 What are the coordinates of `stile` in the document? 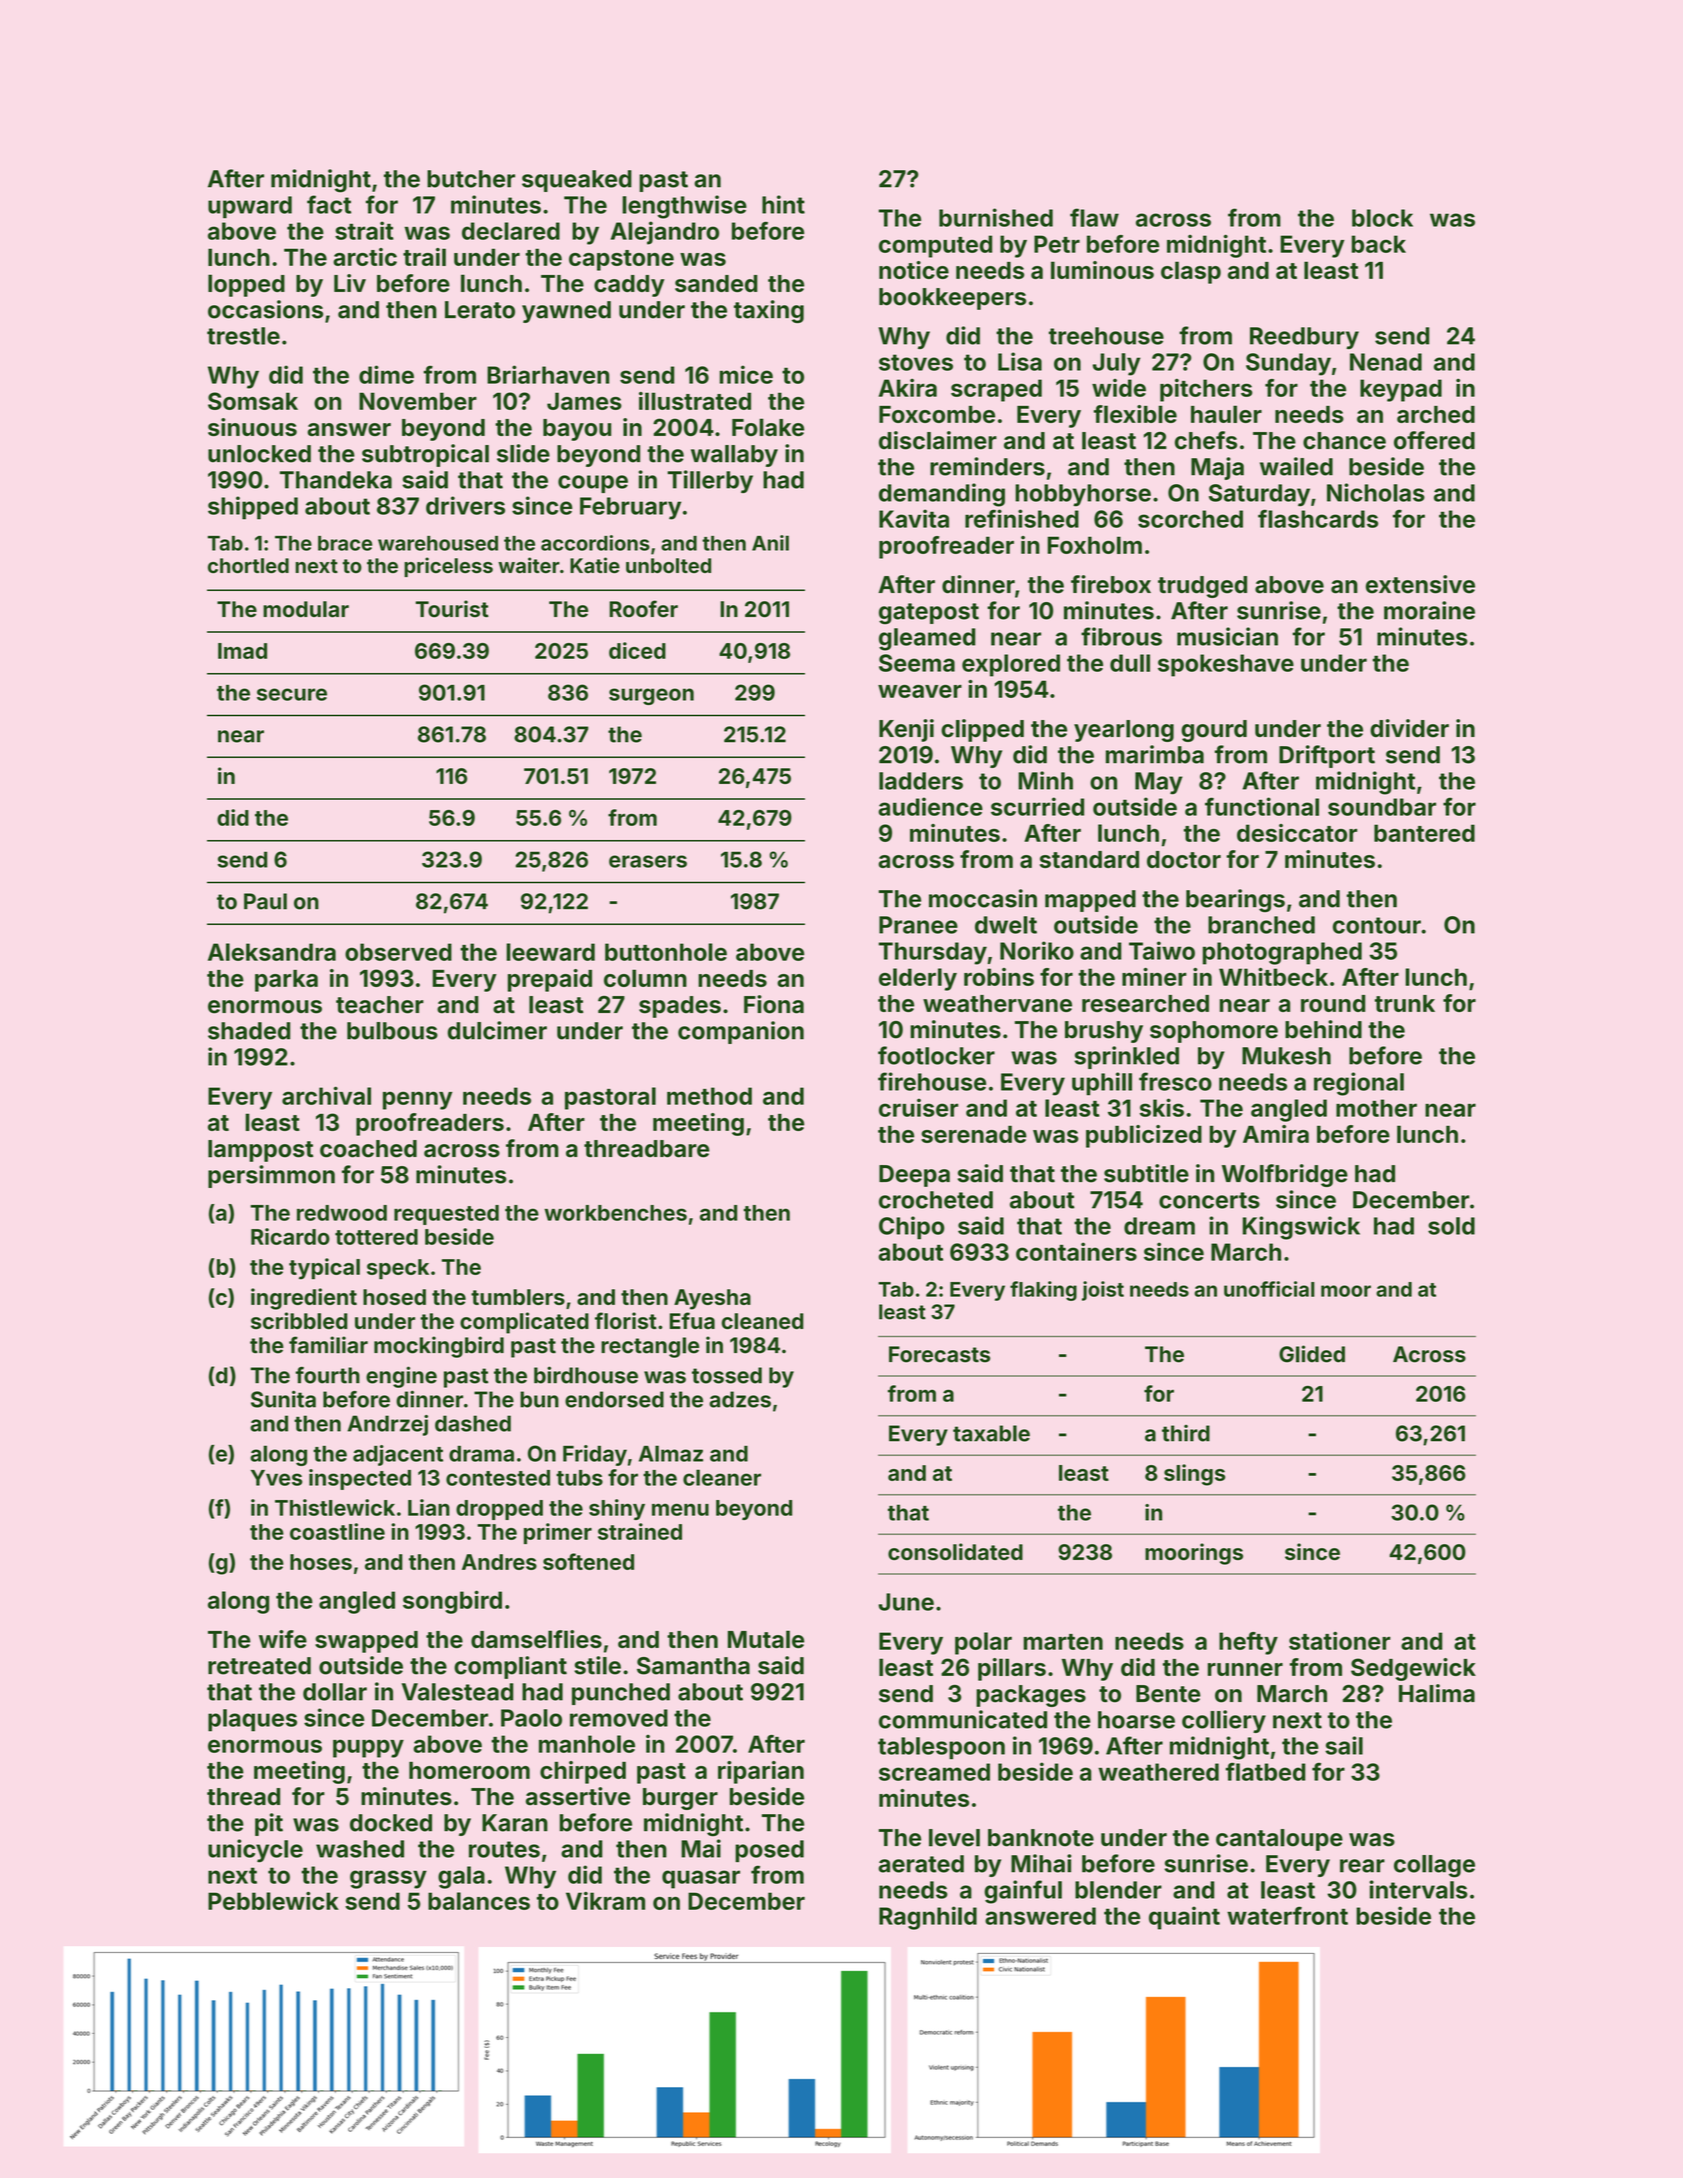 It's located at (597, 1665).
